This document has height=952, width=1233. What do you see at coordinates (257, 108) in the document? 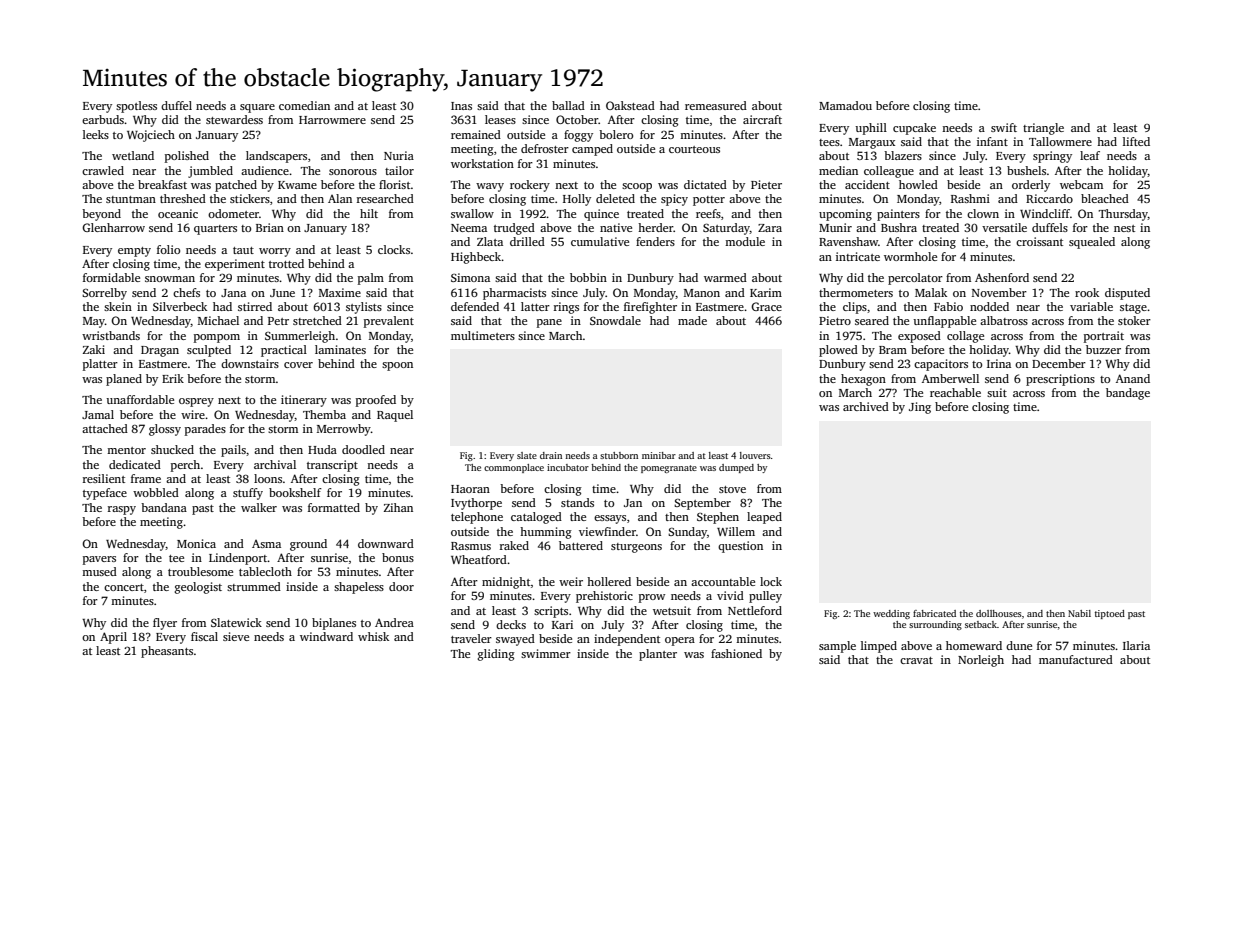
I see `square` at bounding box center [257, 108].
